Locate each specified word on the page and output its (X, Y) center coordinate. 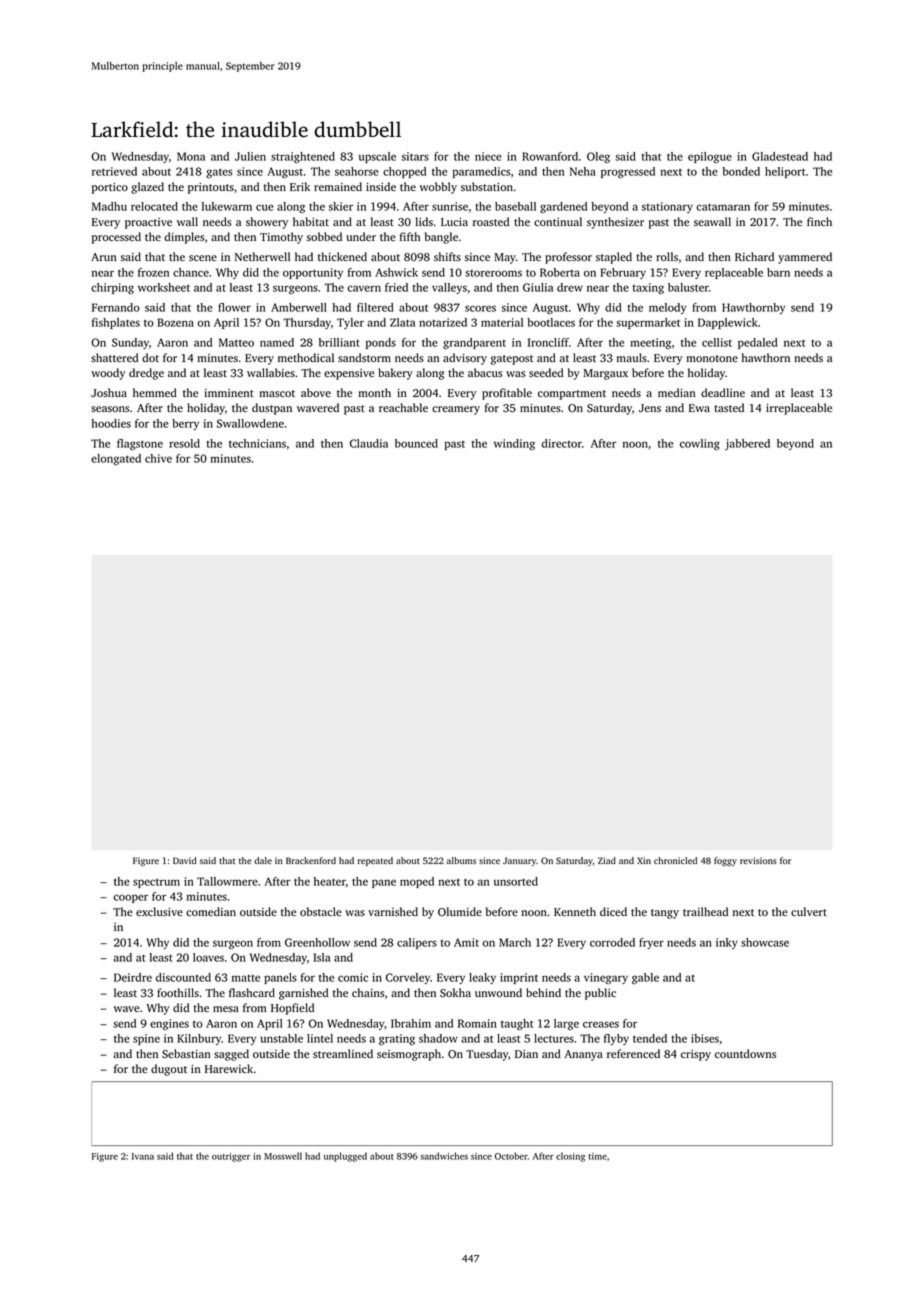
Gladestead (780, 156)
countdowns (745, 1053)
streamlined (343, 1053)
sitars (415, 156)
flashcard (252, 992)
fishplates (116, 323)
